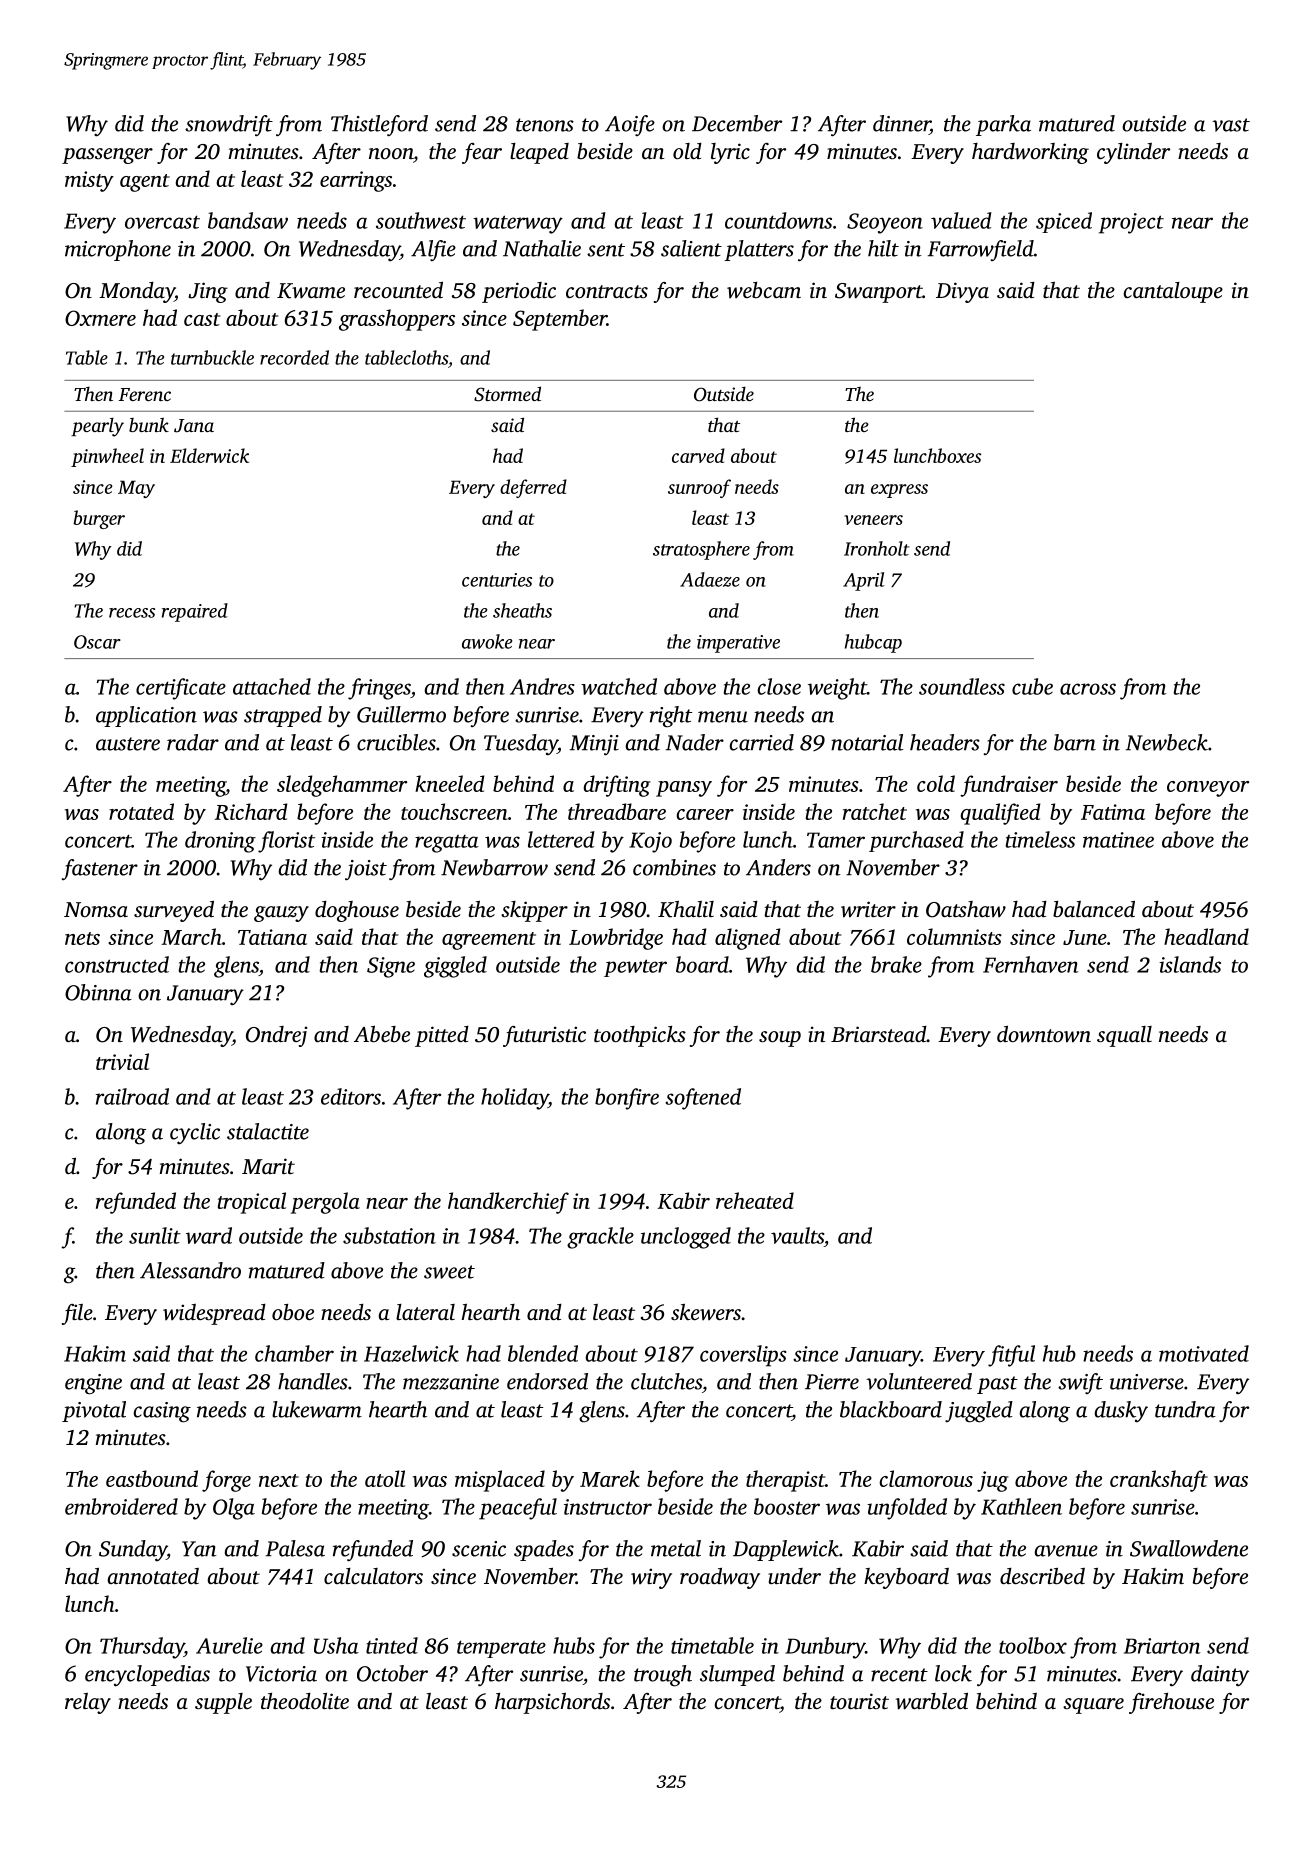 The height and width of the image is (1857, 1313). I want to click on lyric, so click(730, 153).
